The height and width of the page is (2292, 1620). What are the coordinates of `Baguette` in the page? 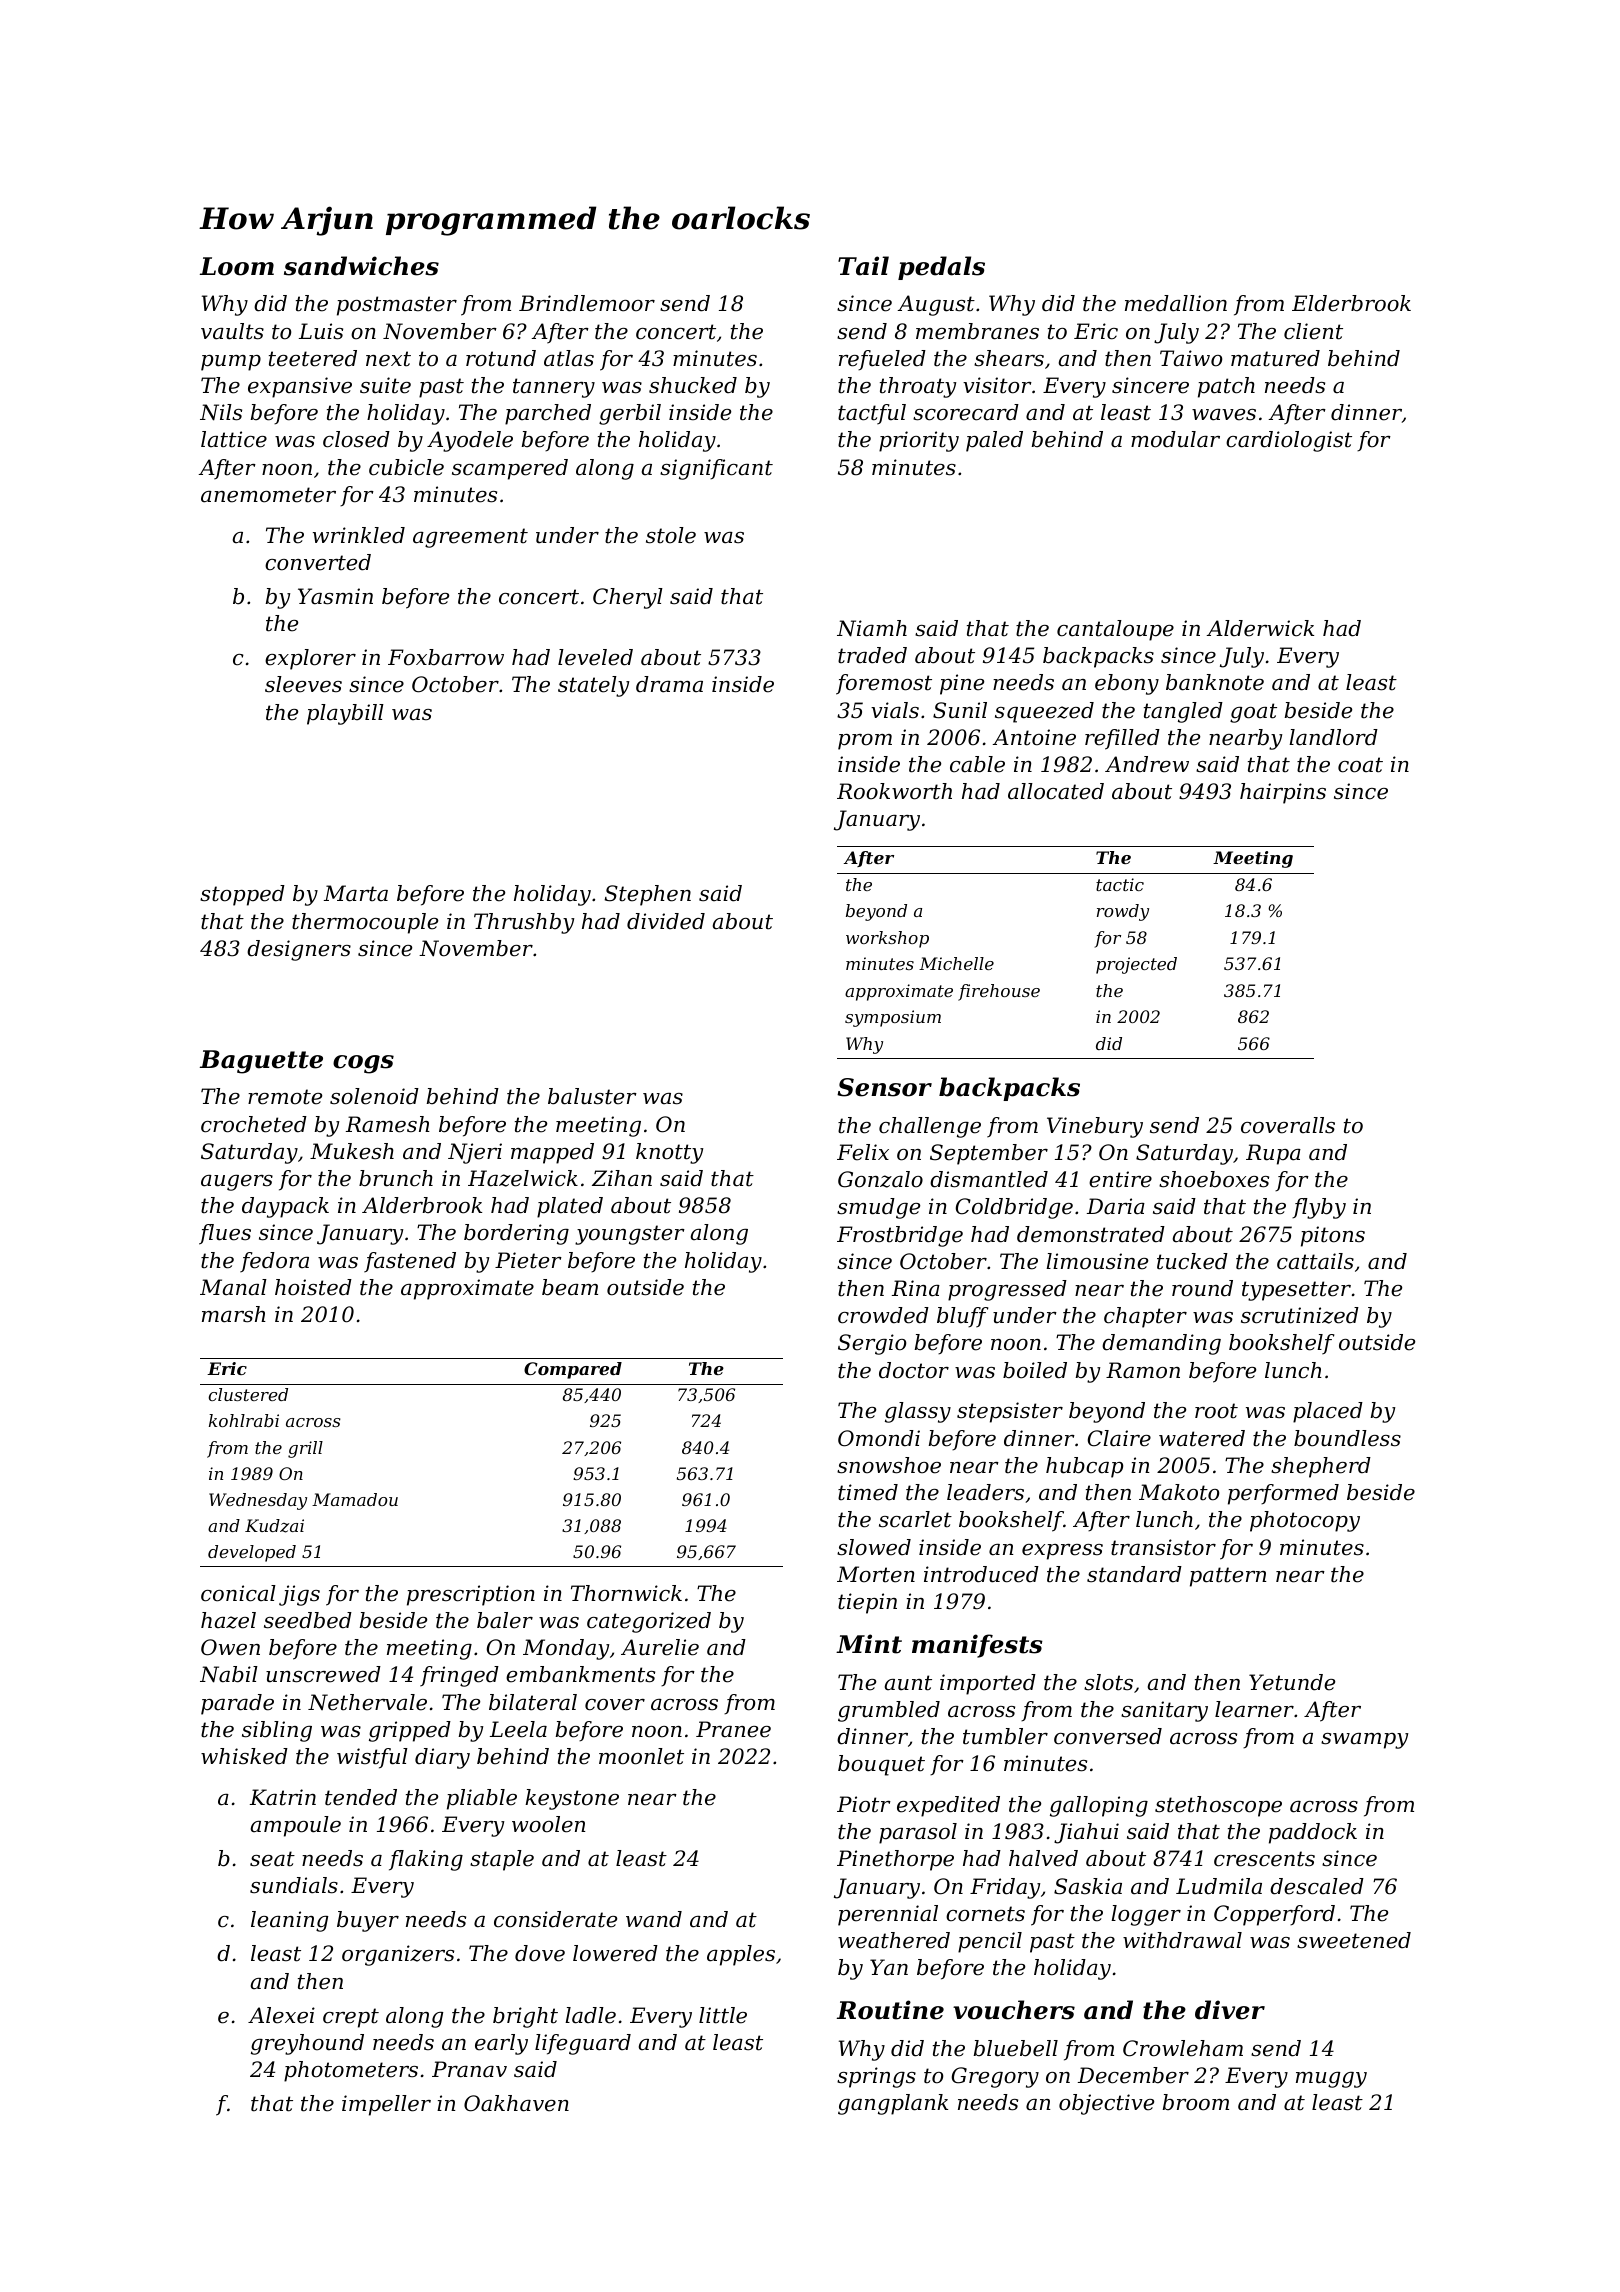 It's located at (261, 1062).
